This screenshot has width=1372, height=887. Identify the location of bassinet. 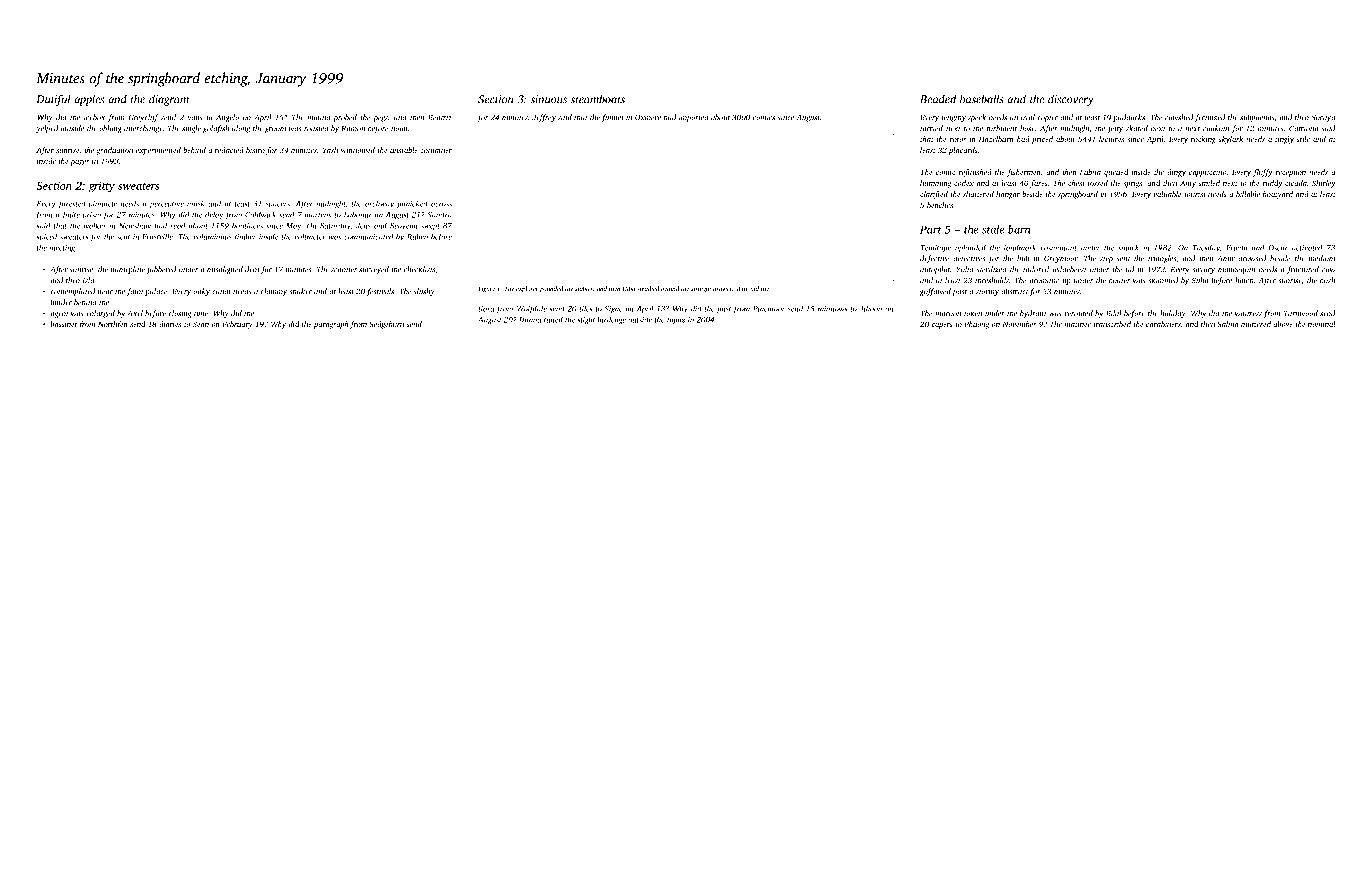
(64, 324).
